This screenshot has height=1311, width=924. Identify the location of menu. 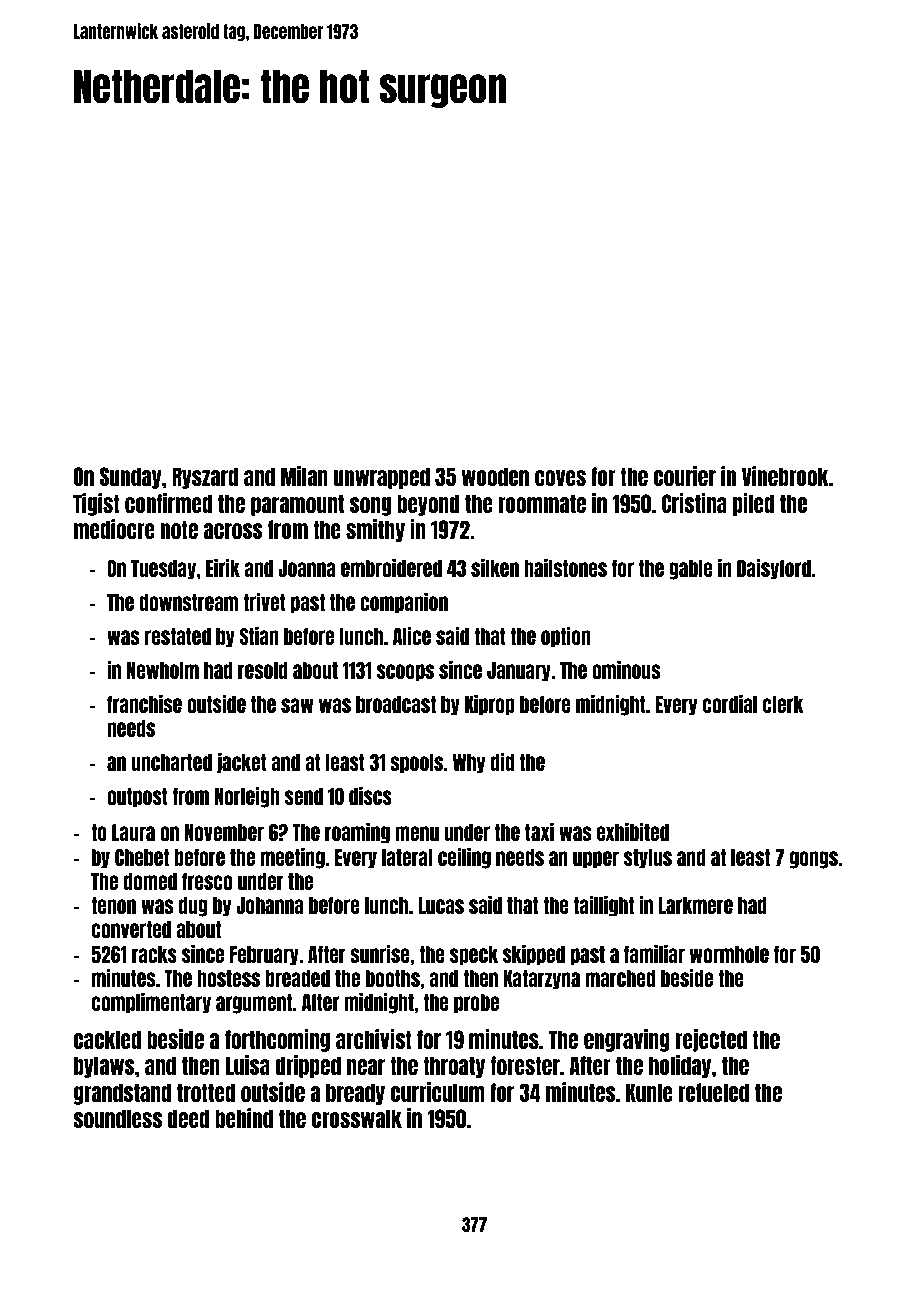
(417, 833).
